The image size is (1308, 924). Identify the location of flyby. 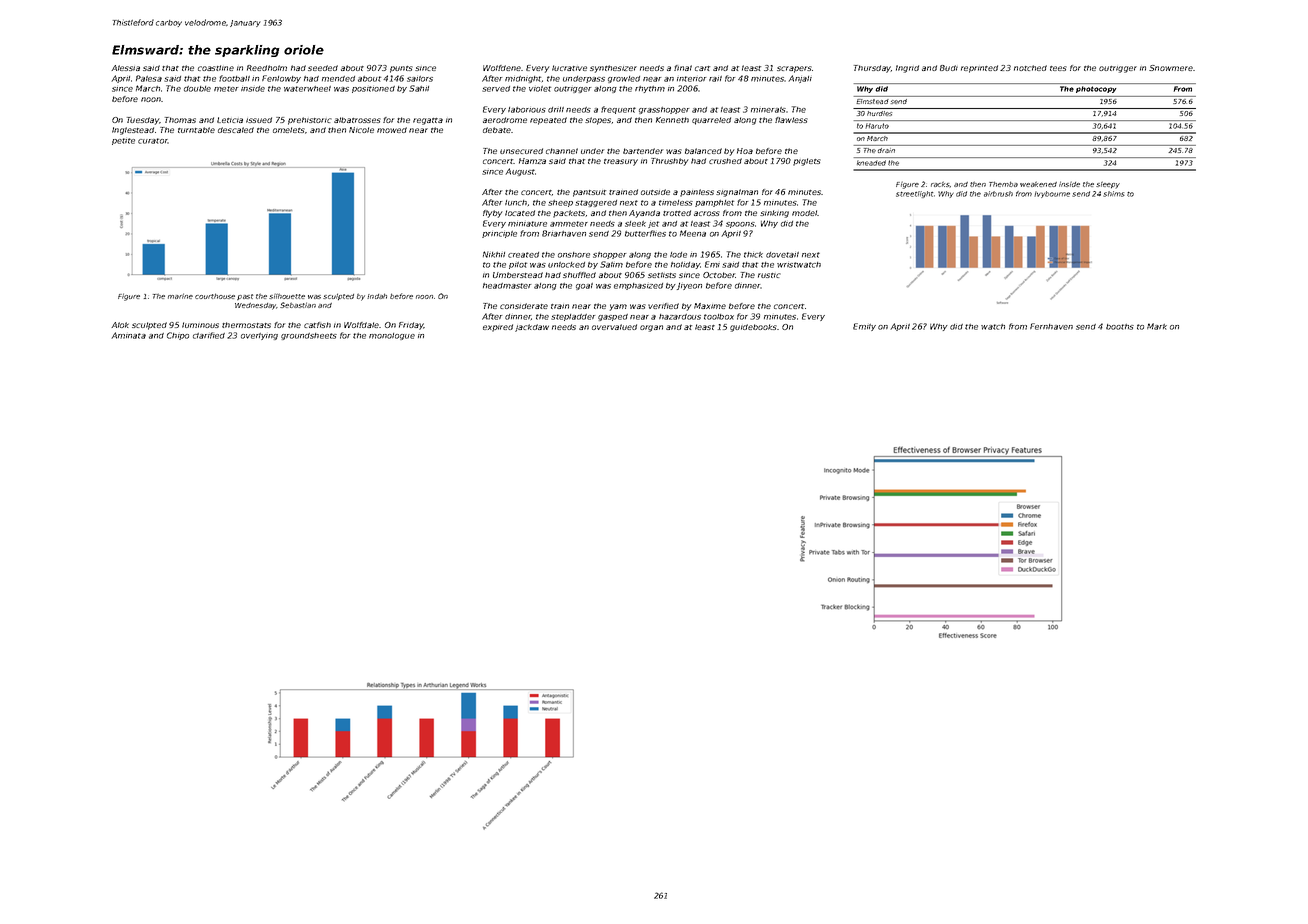
(493, 214).
